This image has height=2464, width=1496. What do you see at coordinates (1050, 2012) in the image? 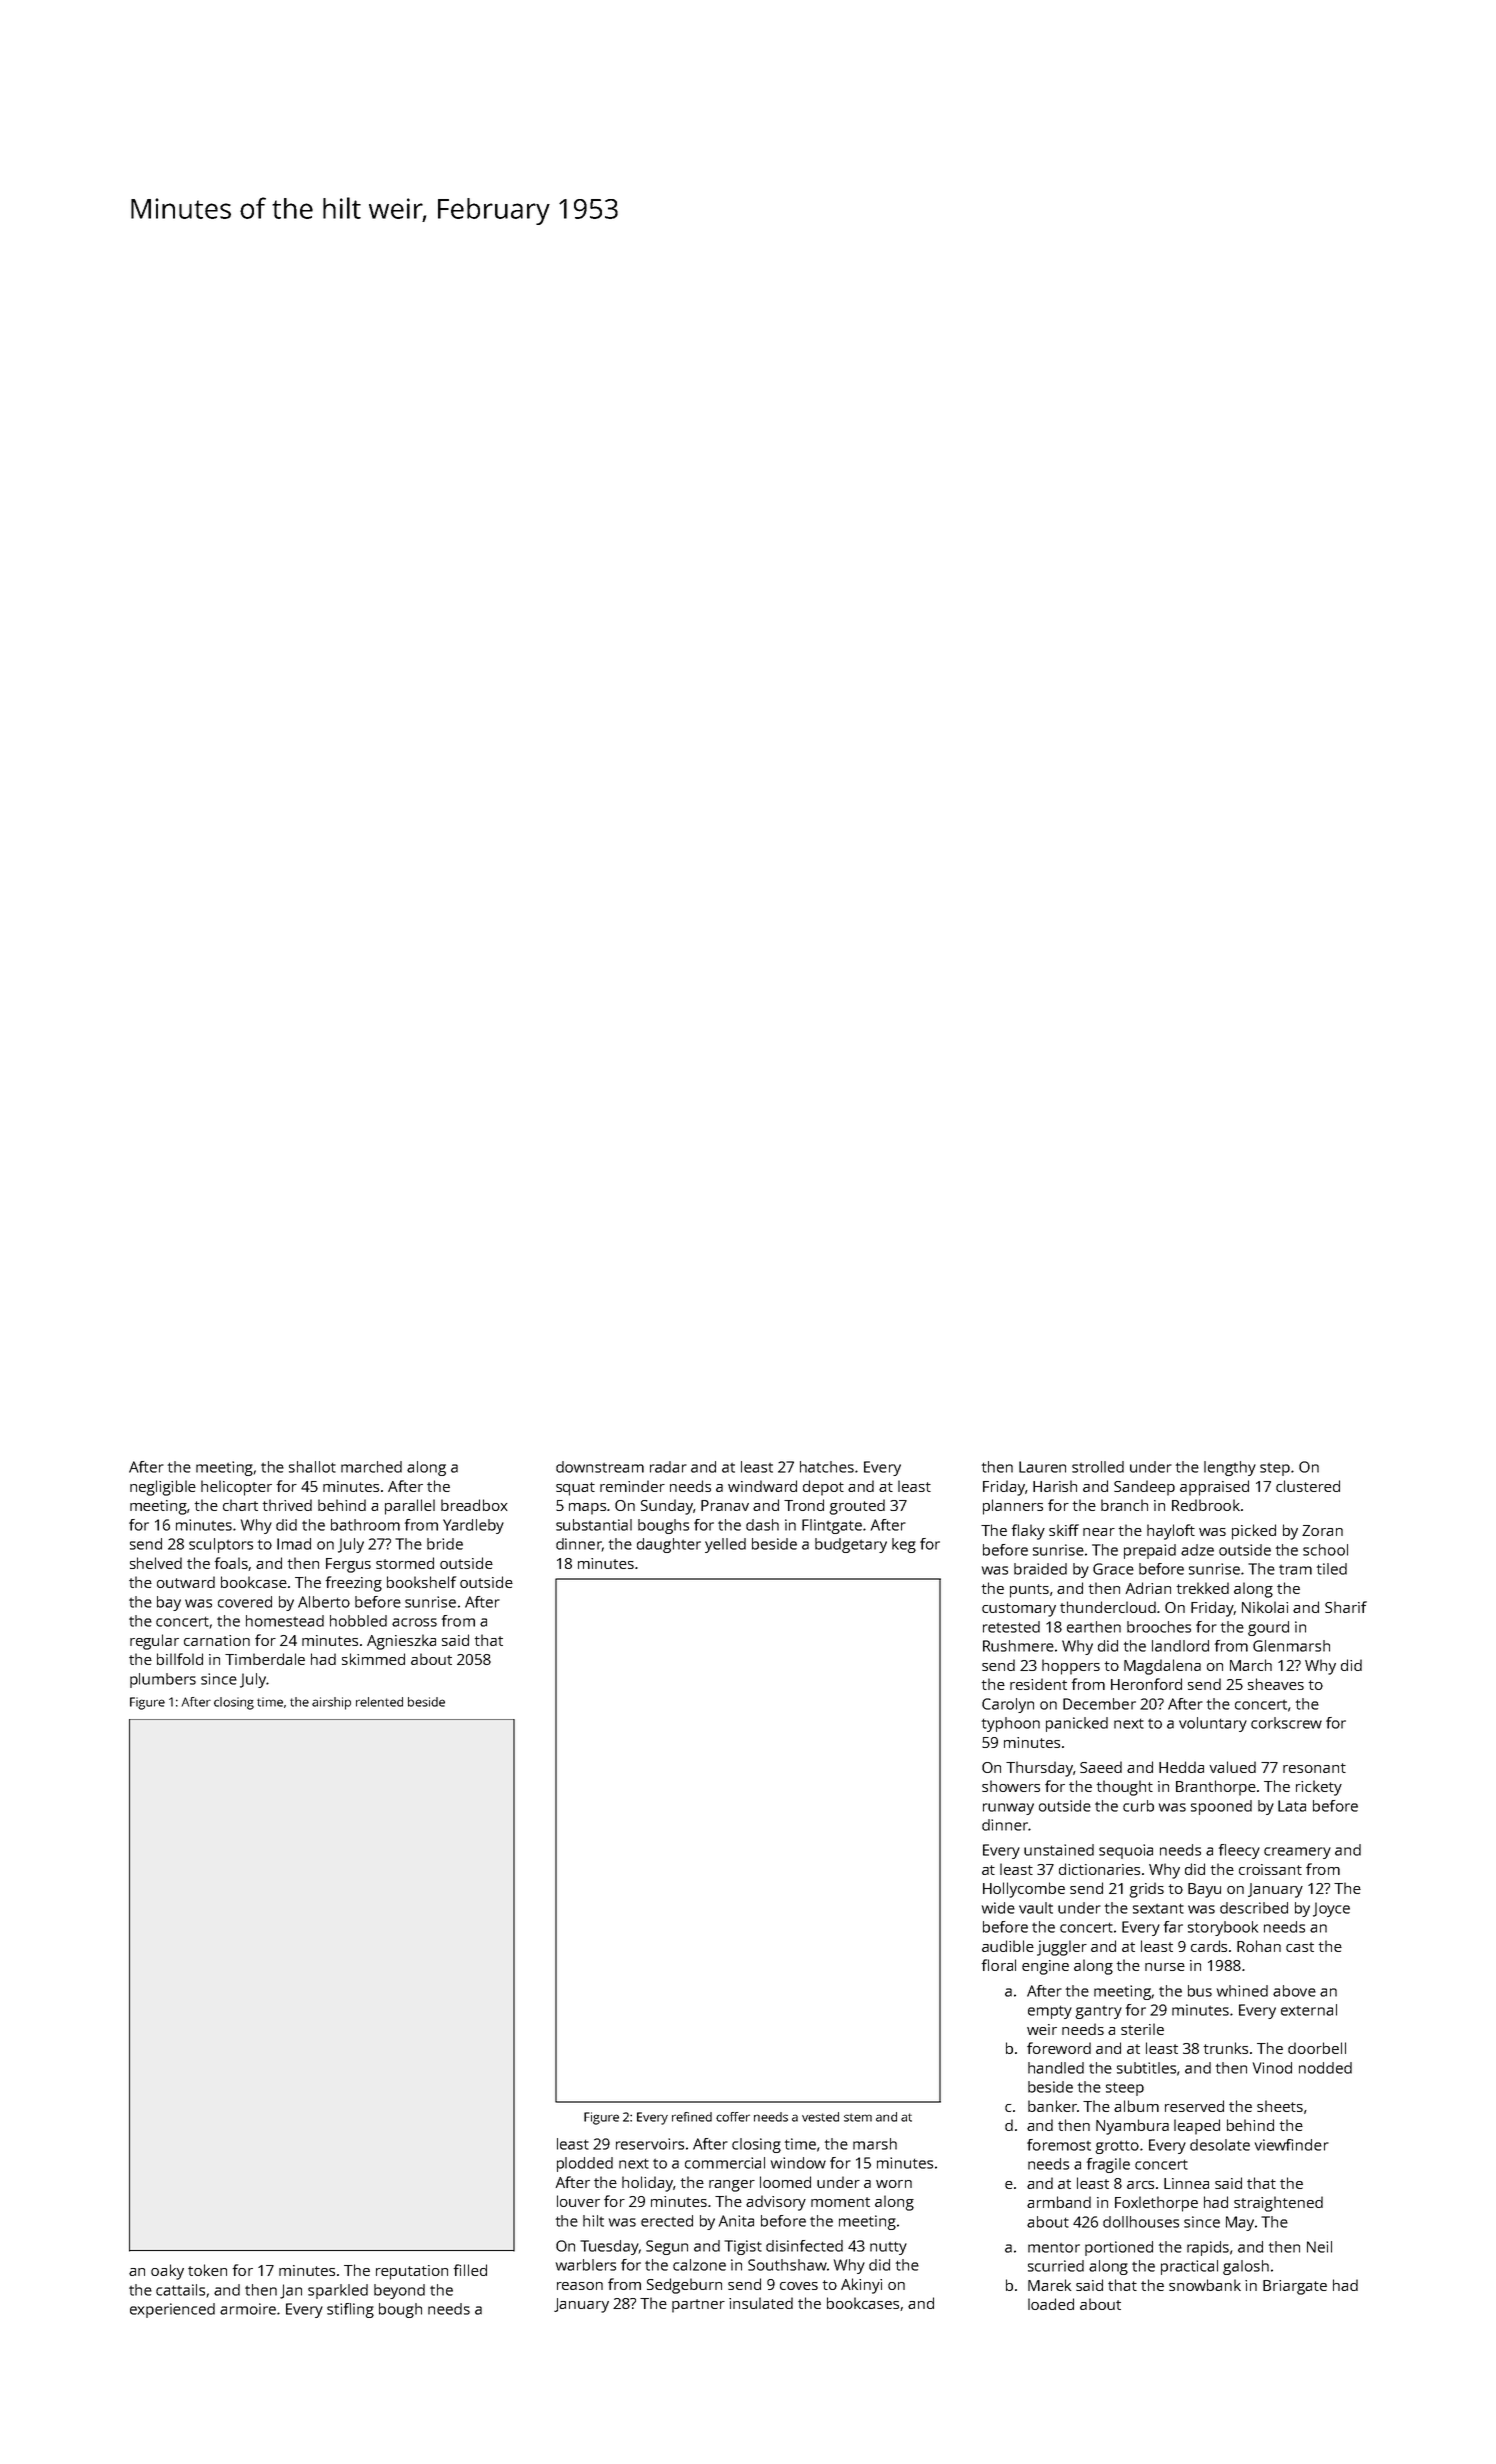
I see `empty` at bounding box center [1050, 2012].
